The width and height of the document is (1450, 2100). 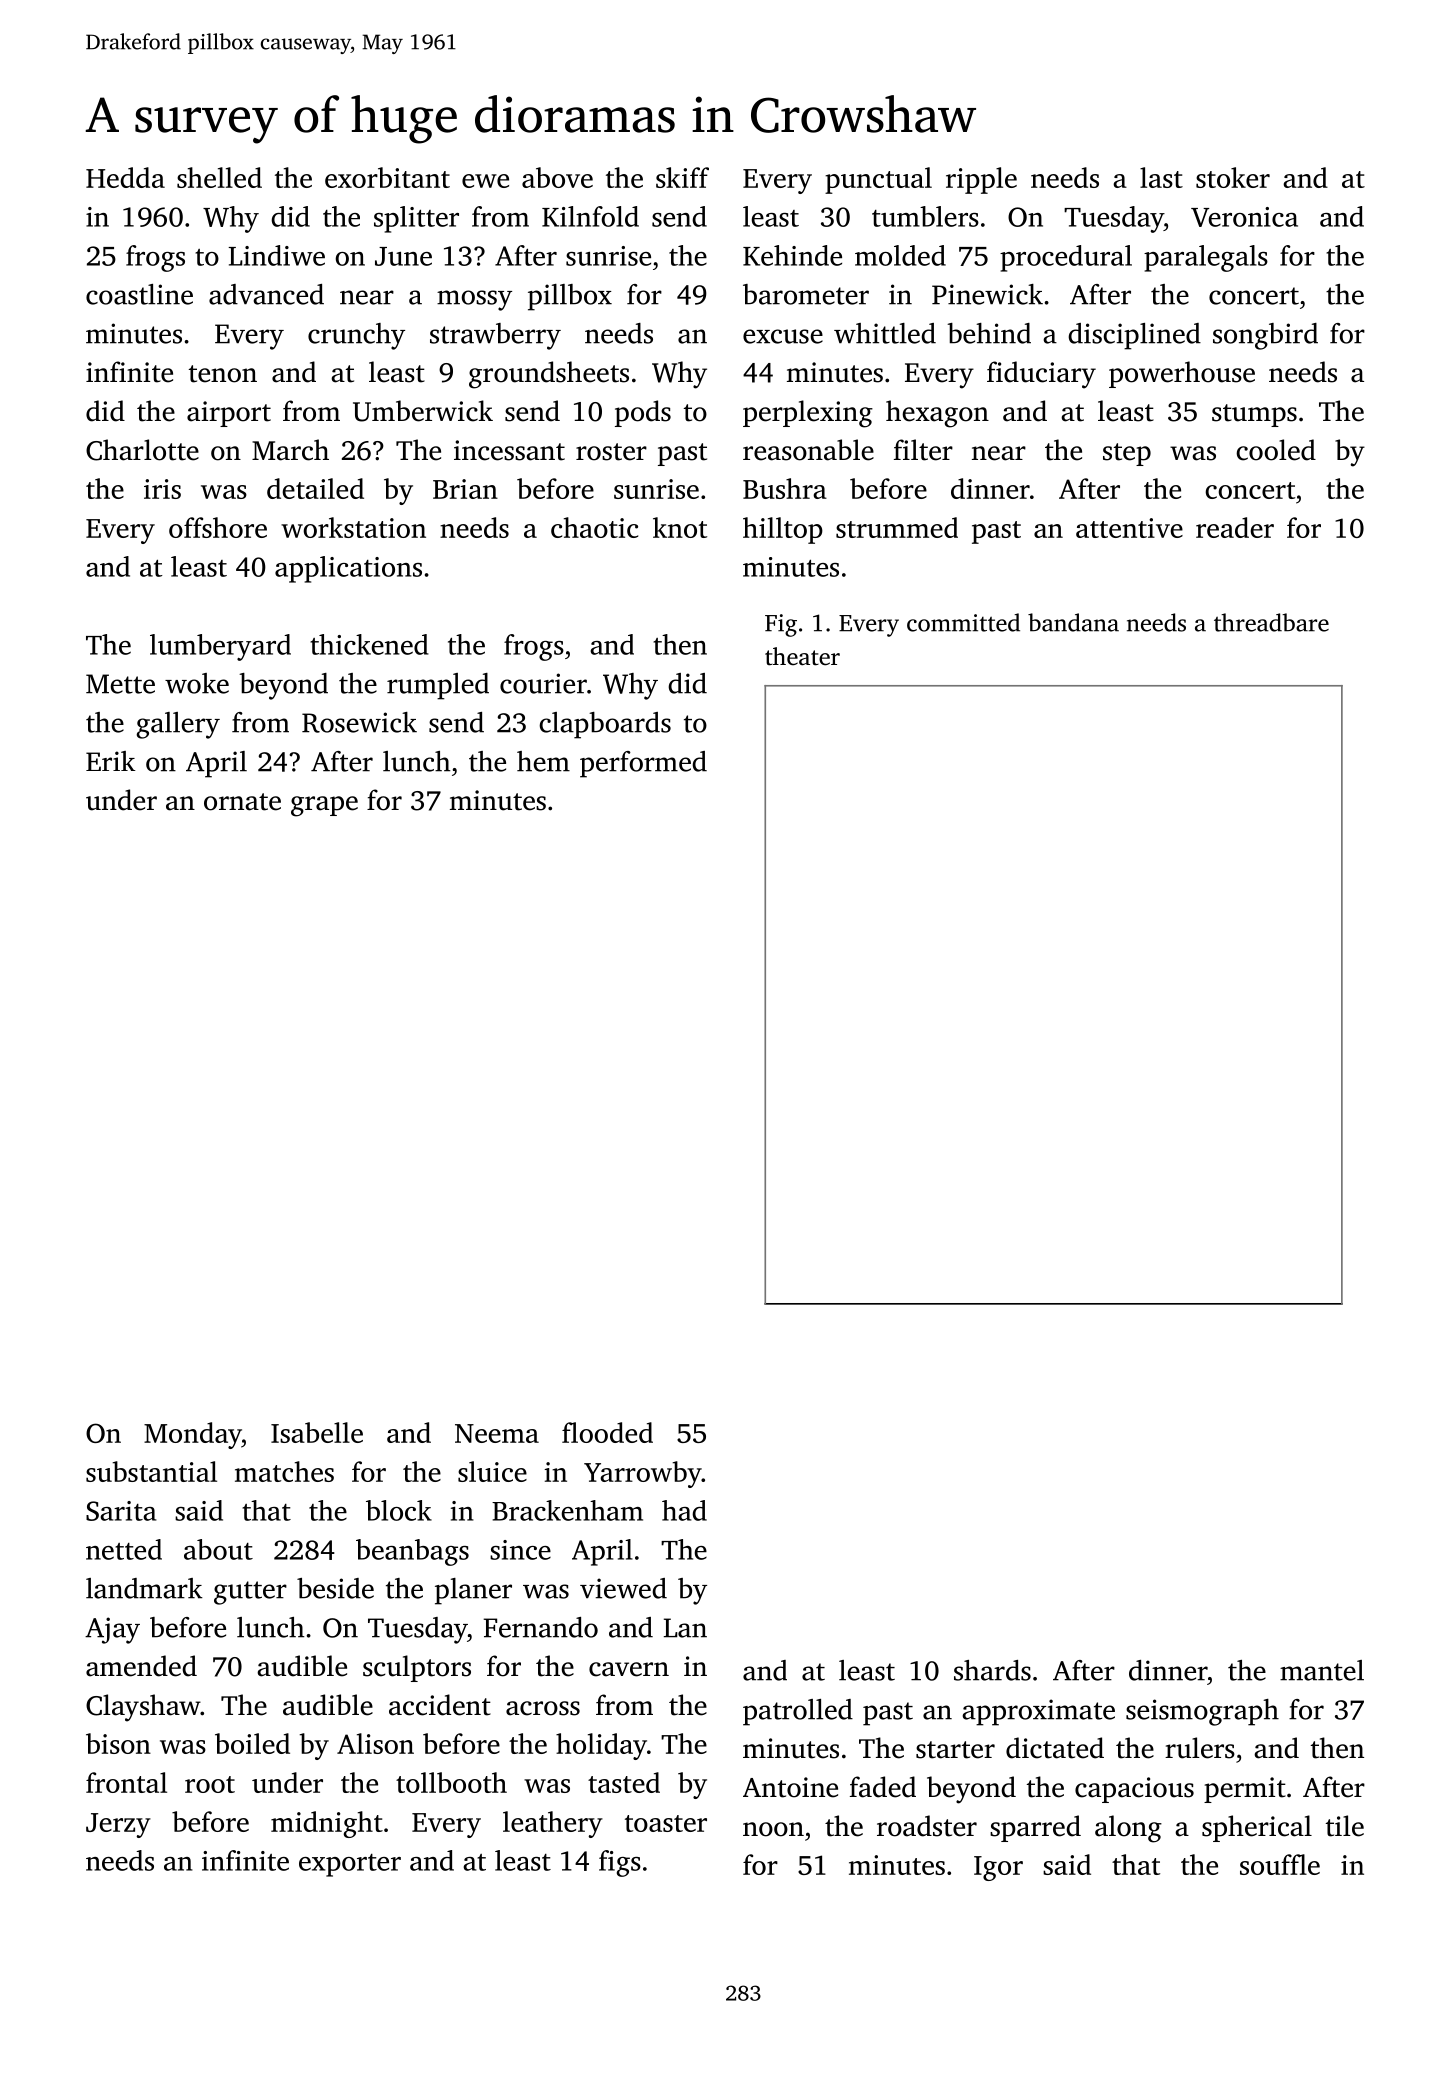 I want to click on flooded, so click(x=607, y=1432).
